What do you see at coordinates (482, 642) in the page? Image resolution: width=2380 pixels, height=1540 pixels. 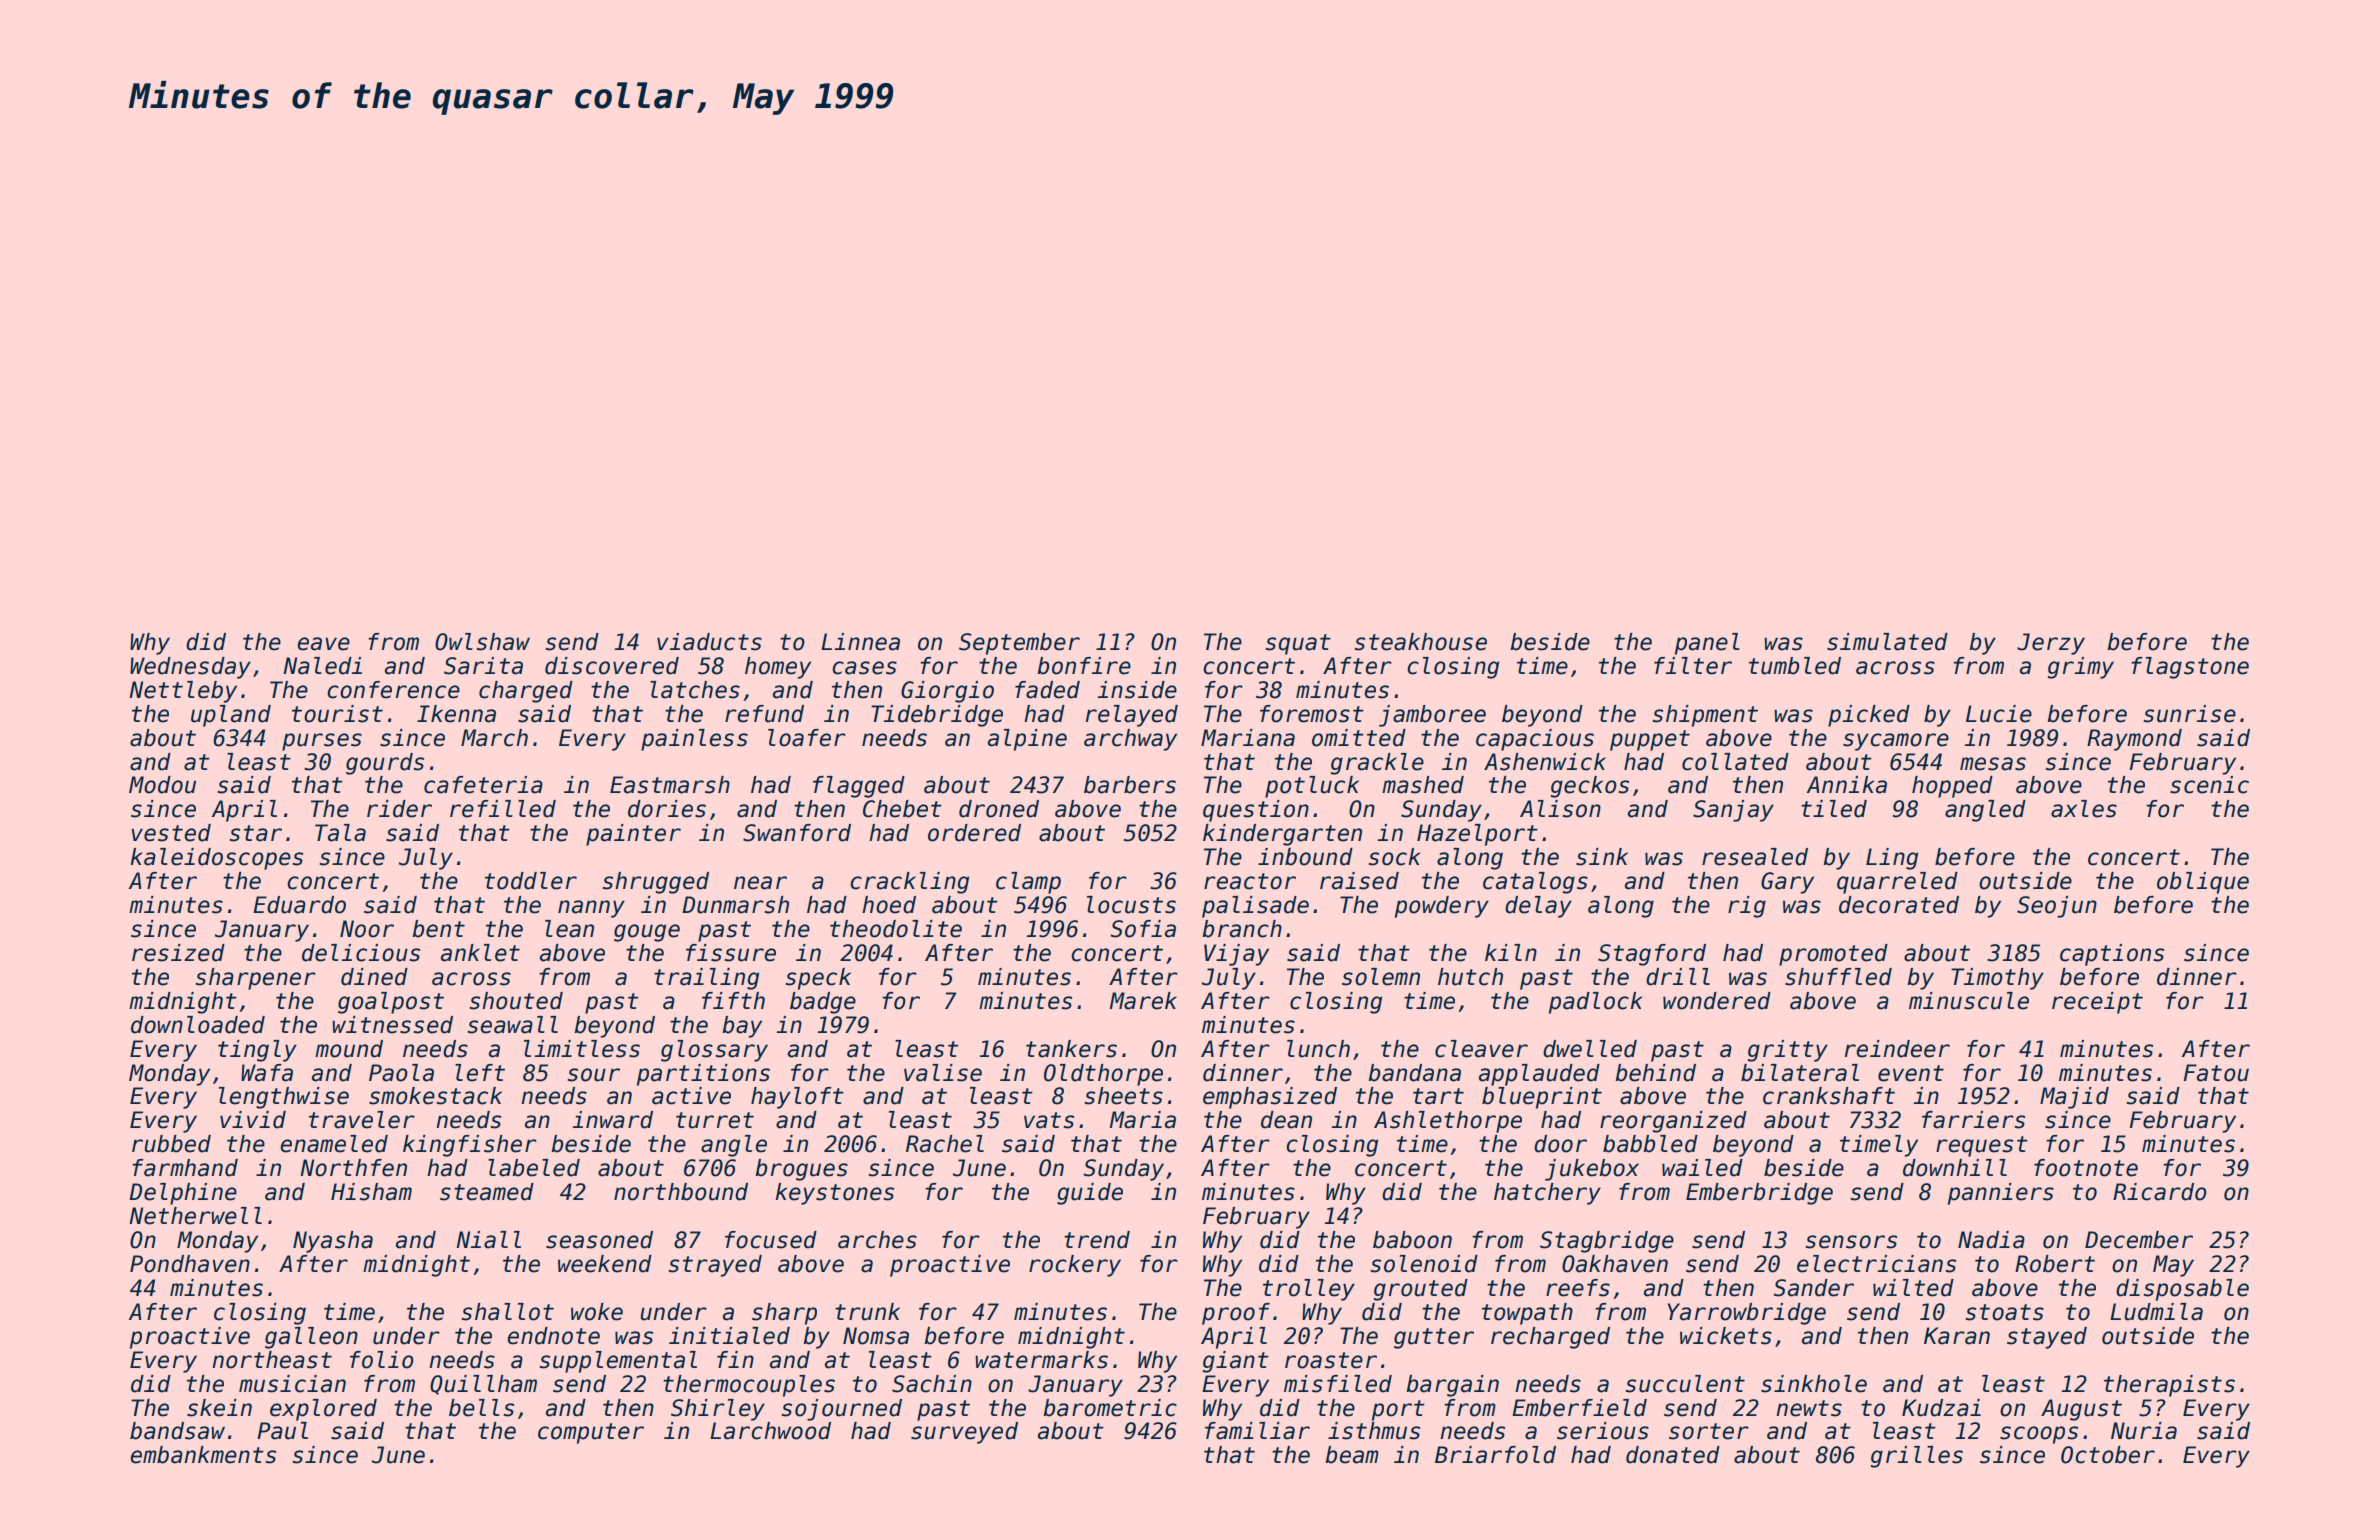 I see `Owlshaw` at bounding box center [482, 642].
